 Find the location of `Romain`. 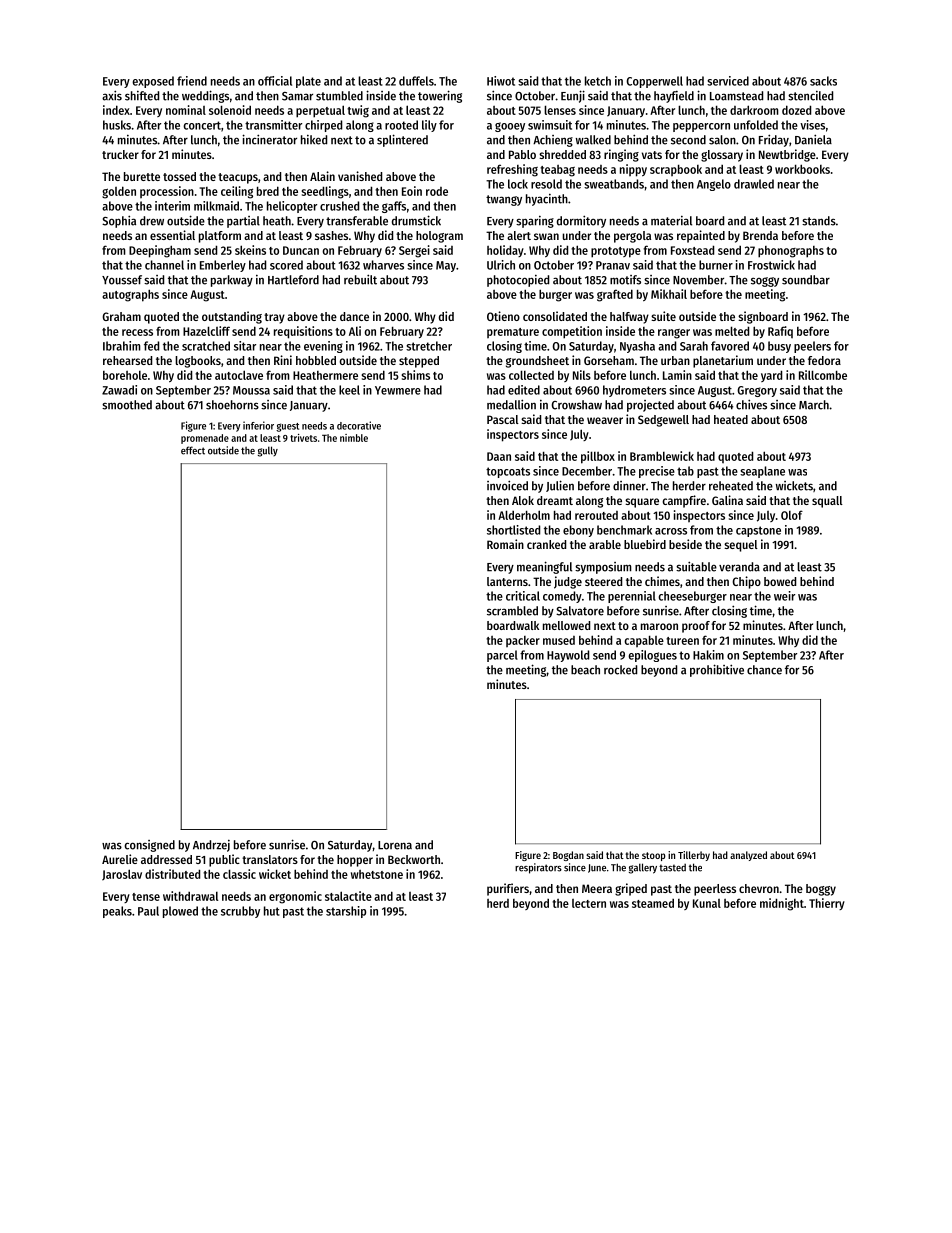

Romain is located at coordinates (505, 544).
